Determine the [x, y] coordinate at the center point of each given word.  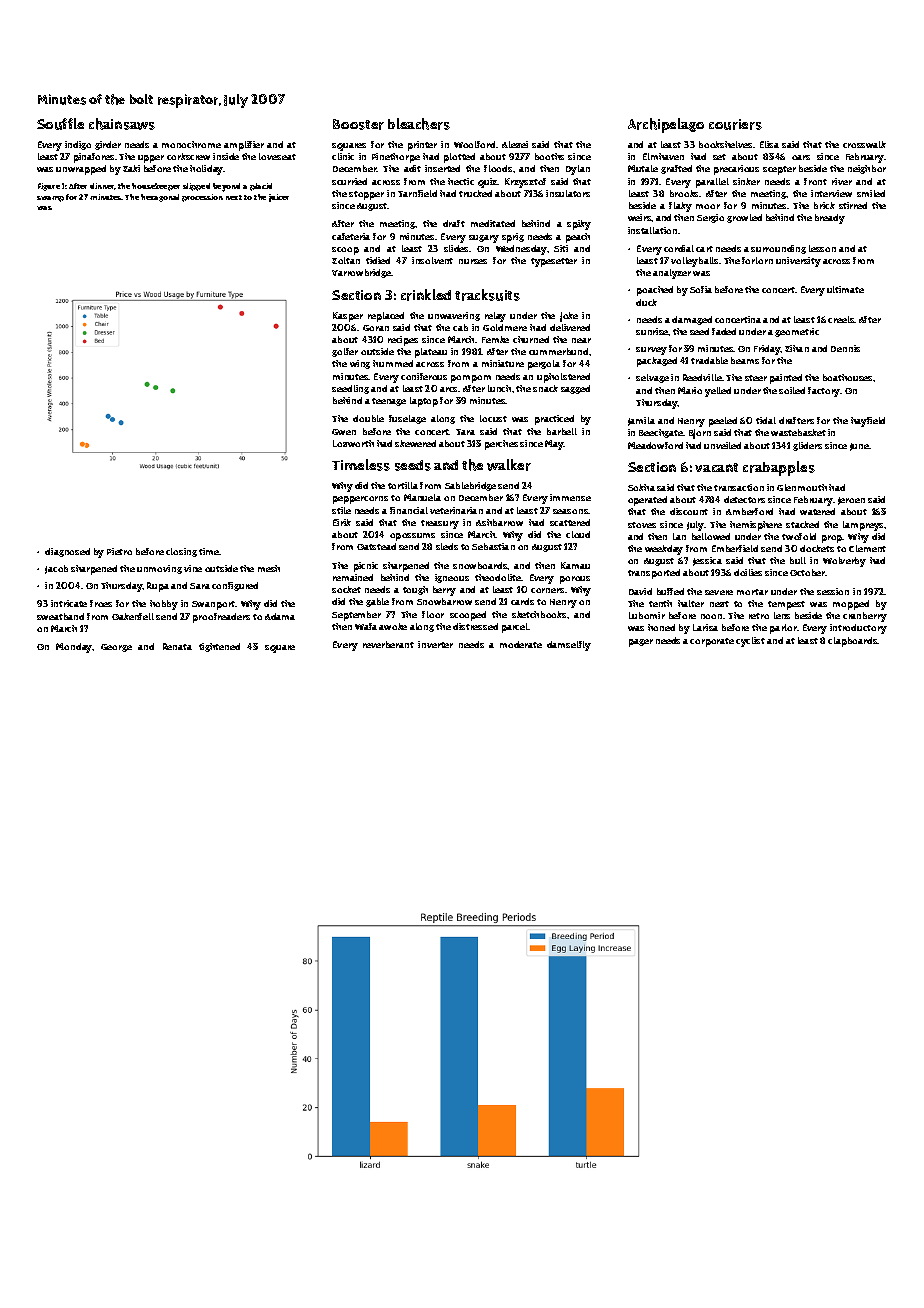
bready [830, 219]
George [116, 648]
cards [522, 601]
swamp [50, 199]
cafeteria [351, 236]
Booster [358, 124]
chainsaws [122, 124]
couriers [735, 124]
